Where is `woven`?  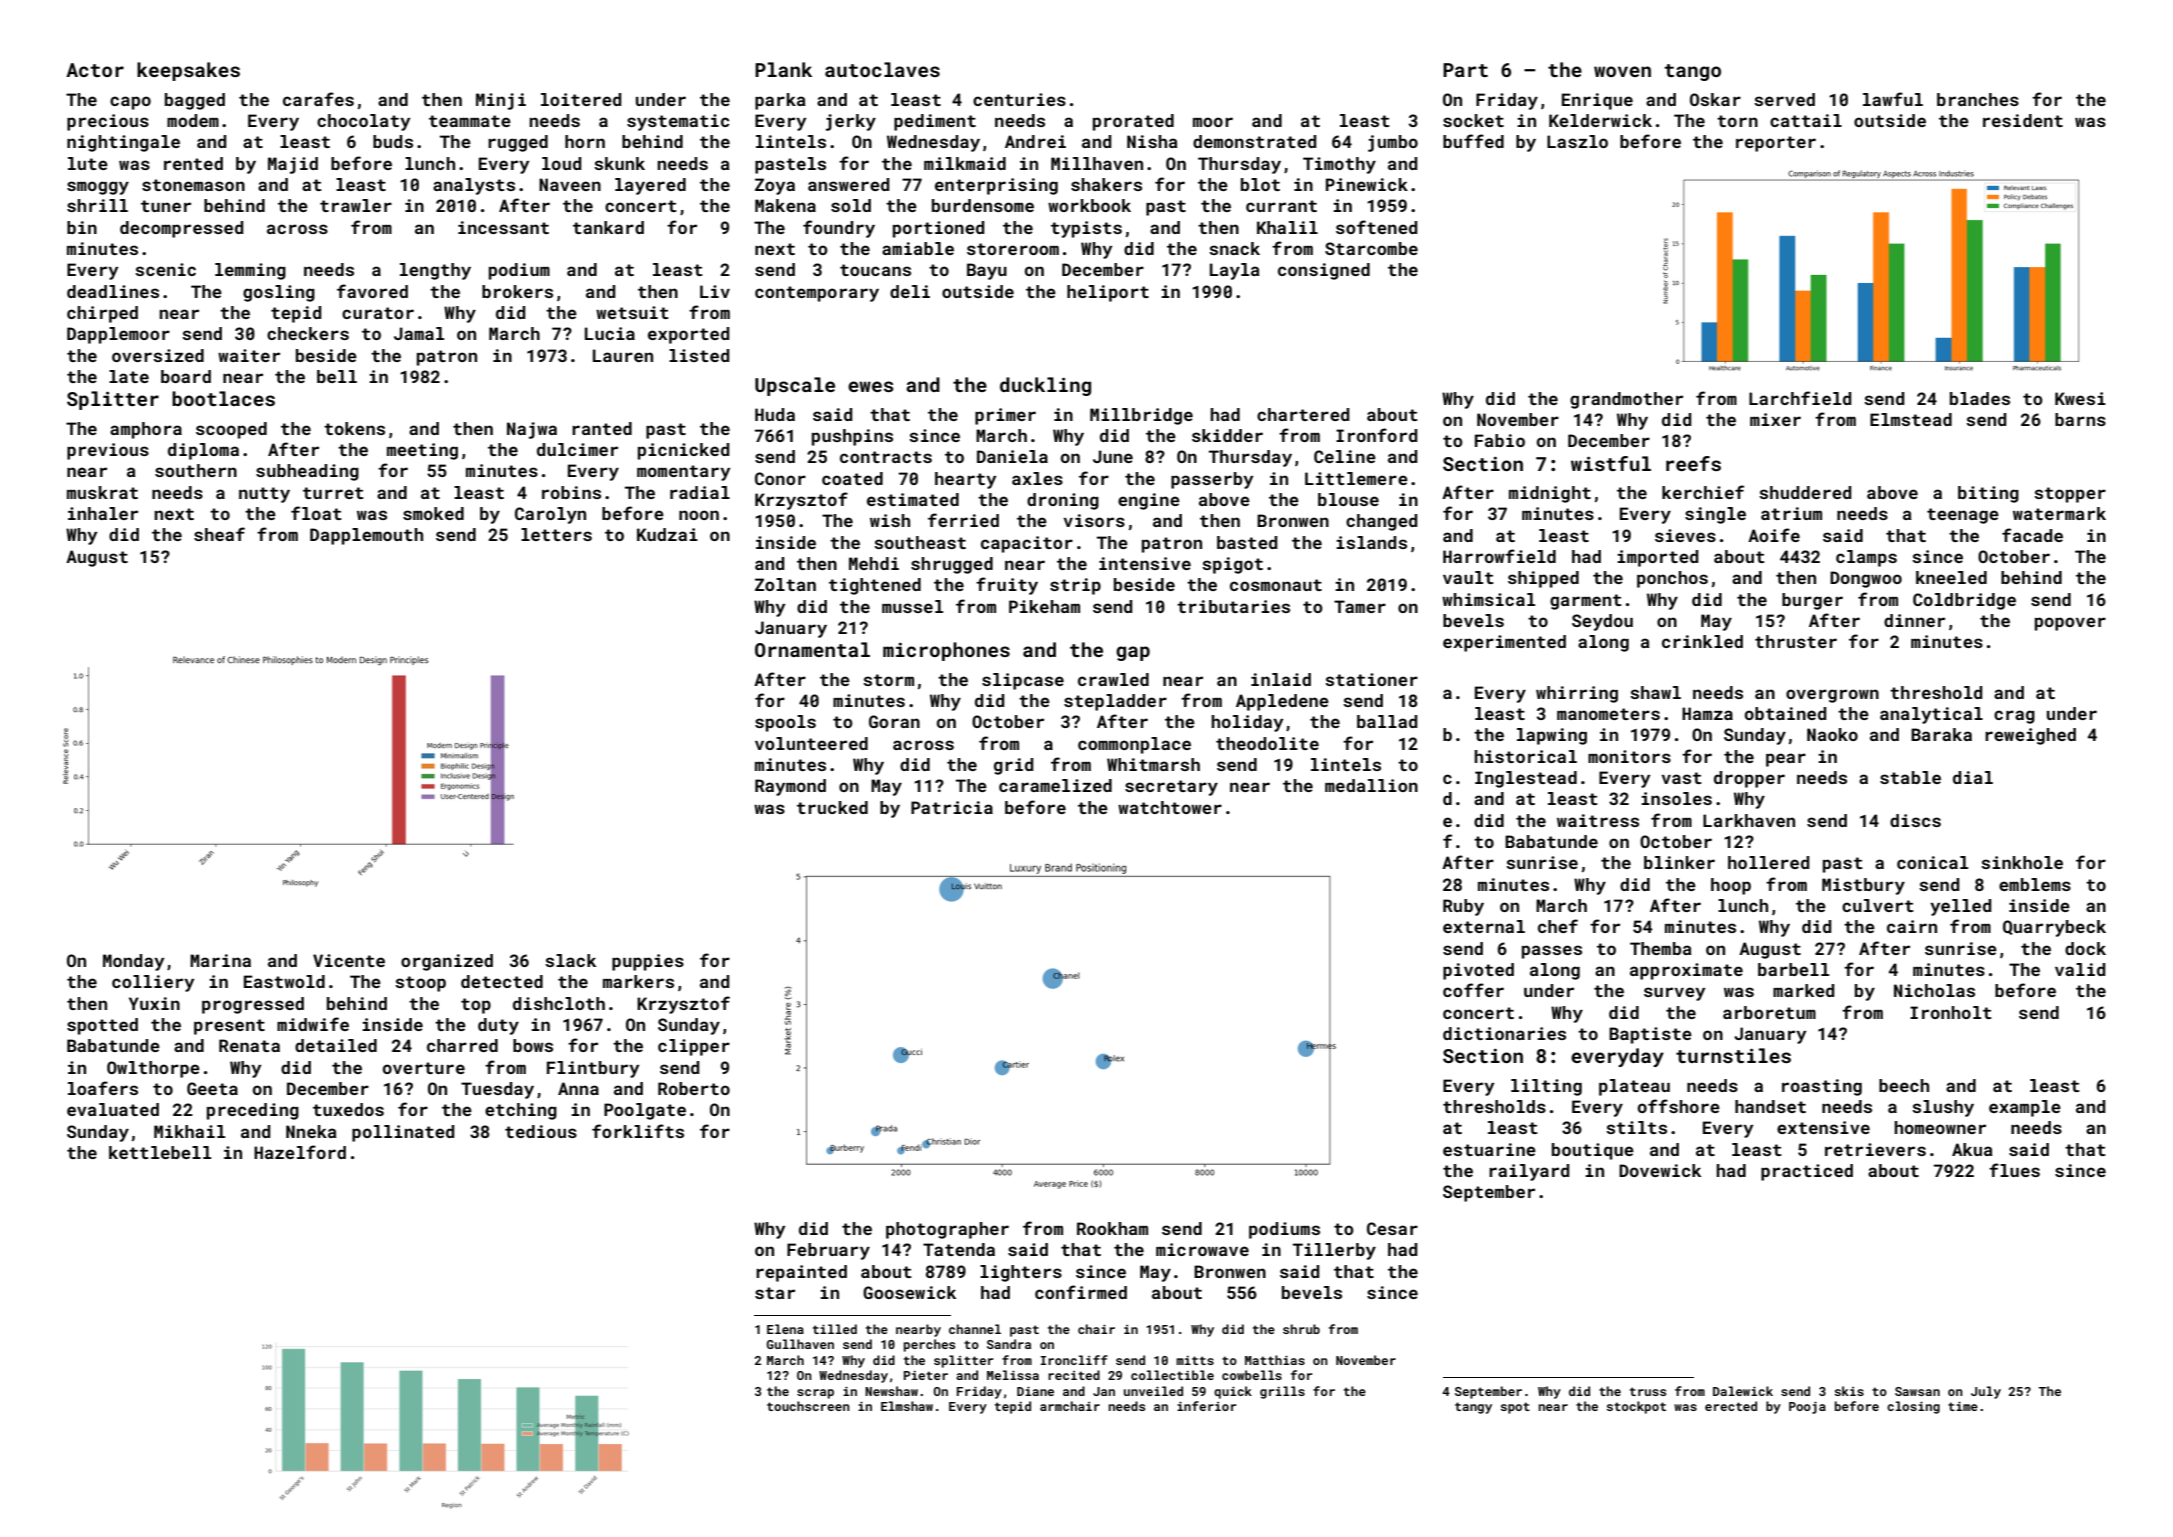 woven is located at coordinates (1622, 71).
